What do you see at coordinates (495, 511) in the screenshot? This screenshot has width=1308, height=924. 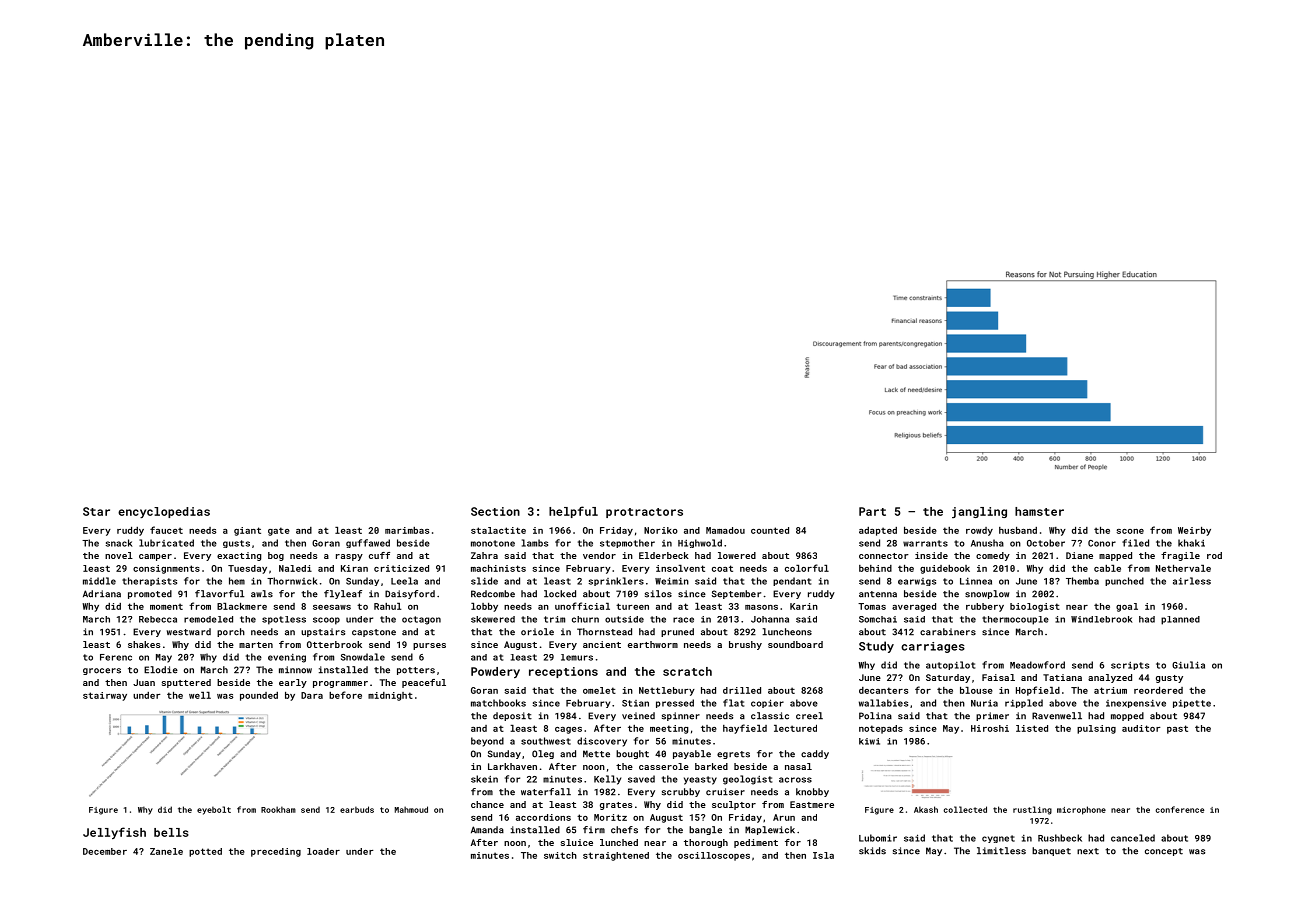 I see `Section` at bounding box center [495, 511].
